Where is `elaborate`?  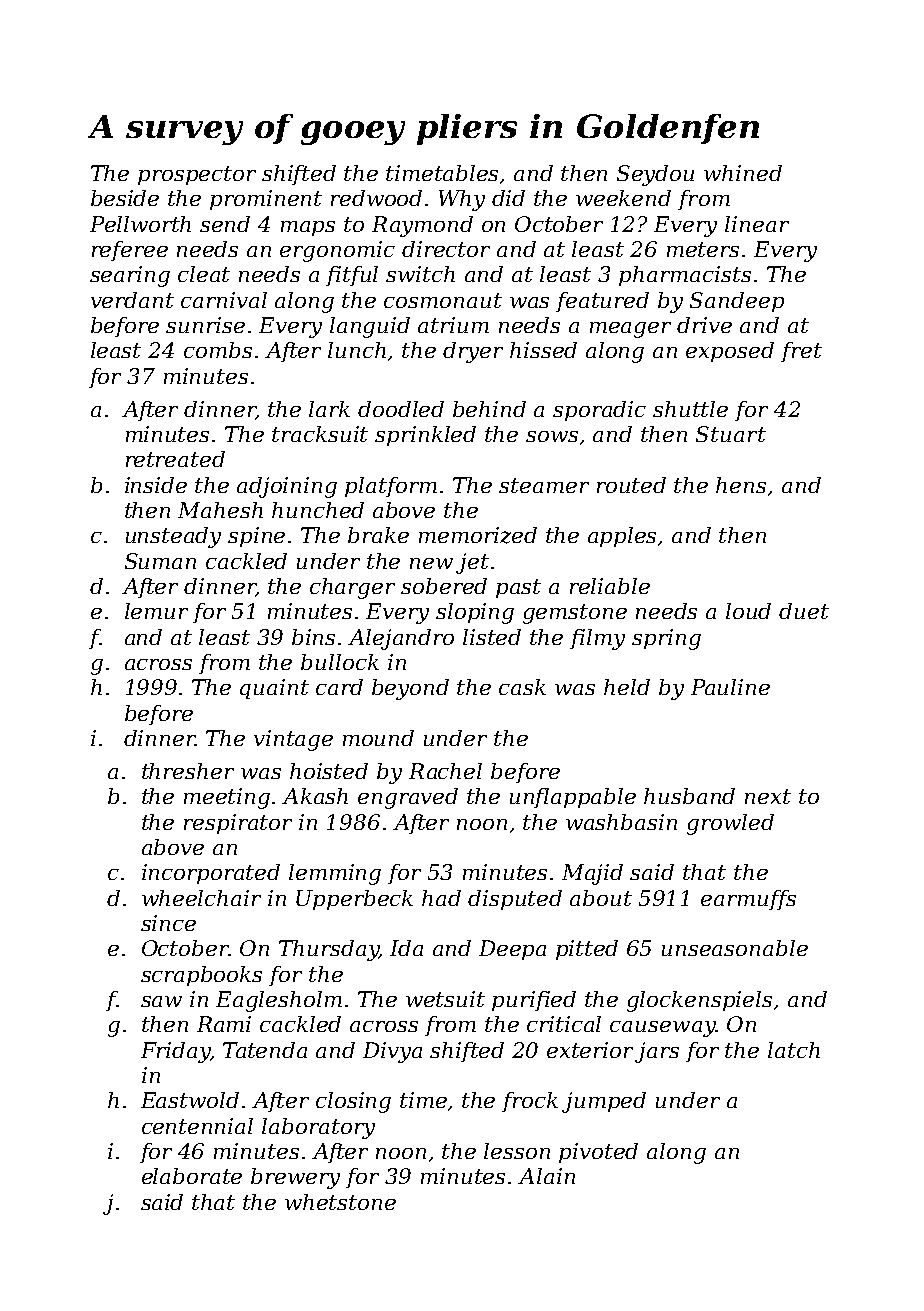
elaborate is located at coordinates (192, 1176).
